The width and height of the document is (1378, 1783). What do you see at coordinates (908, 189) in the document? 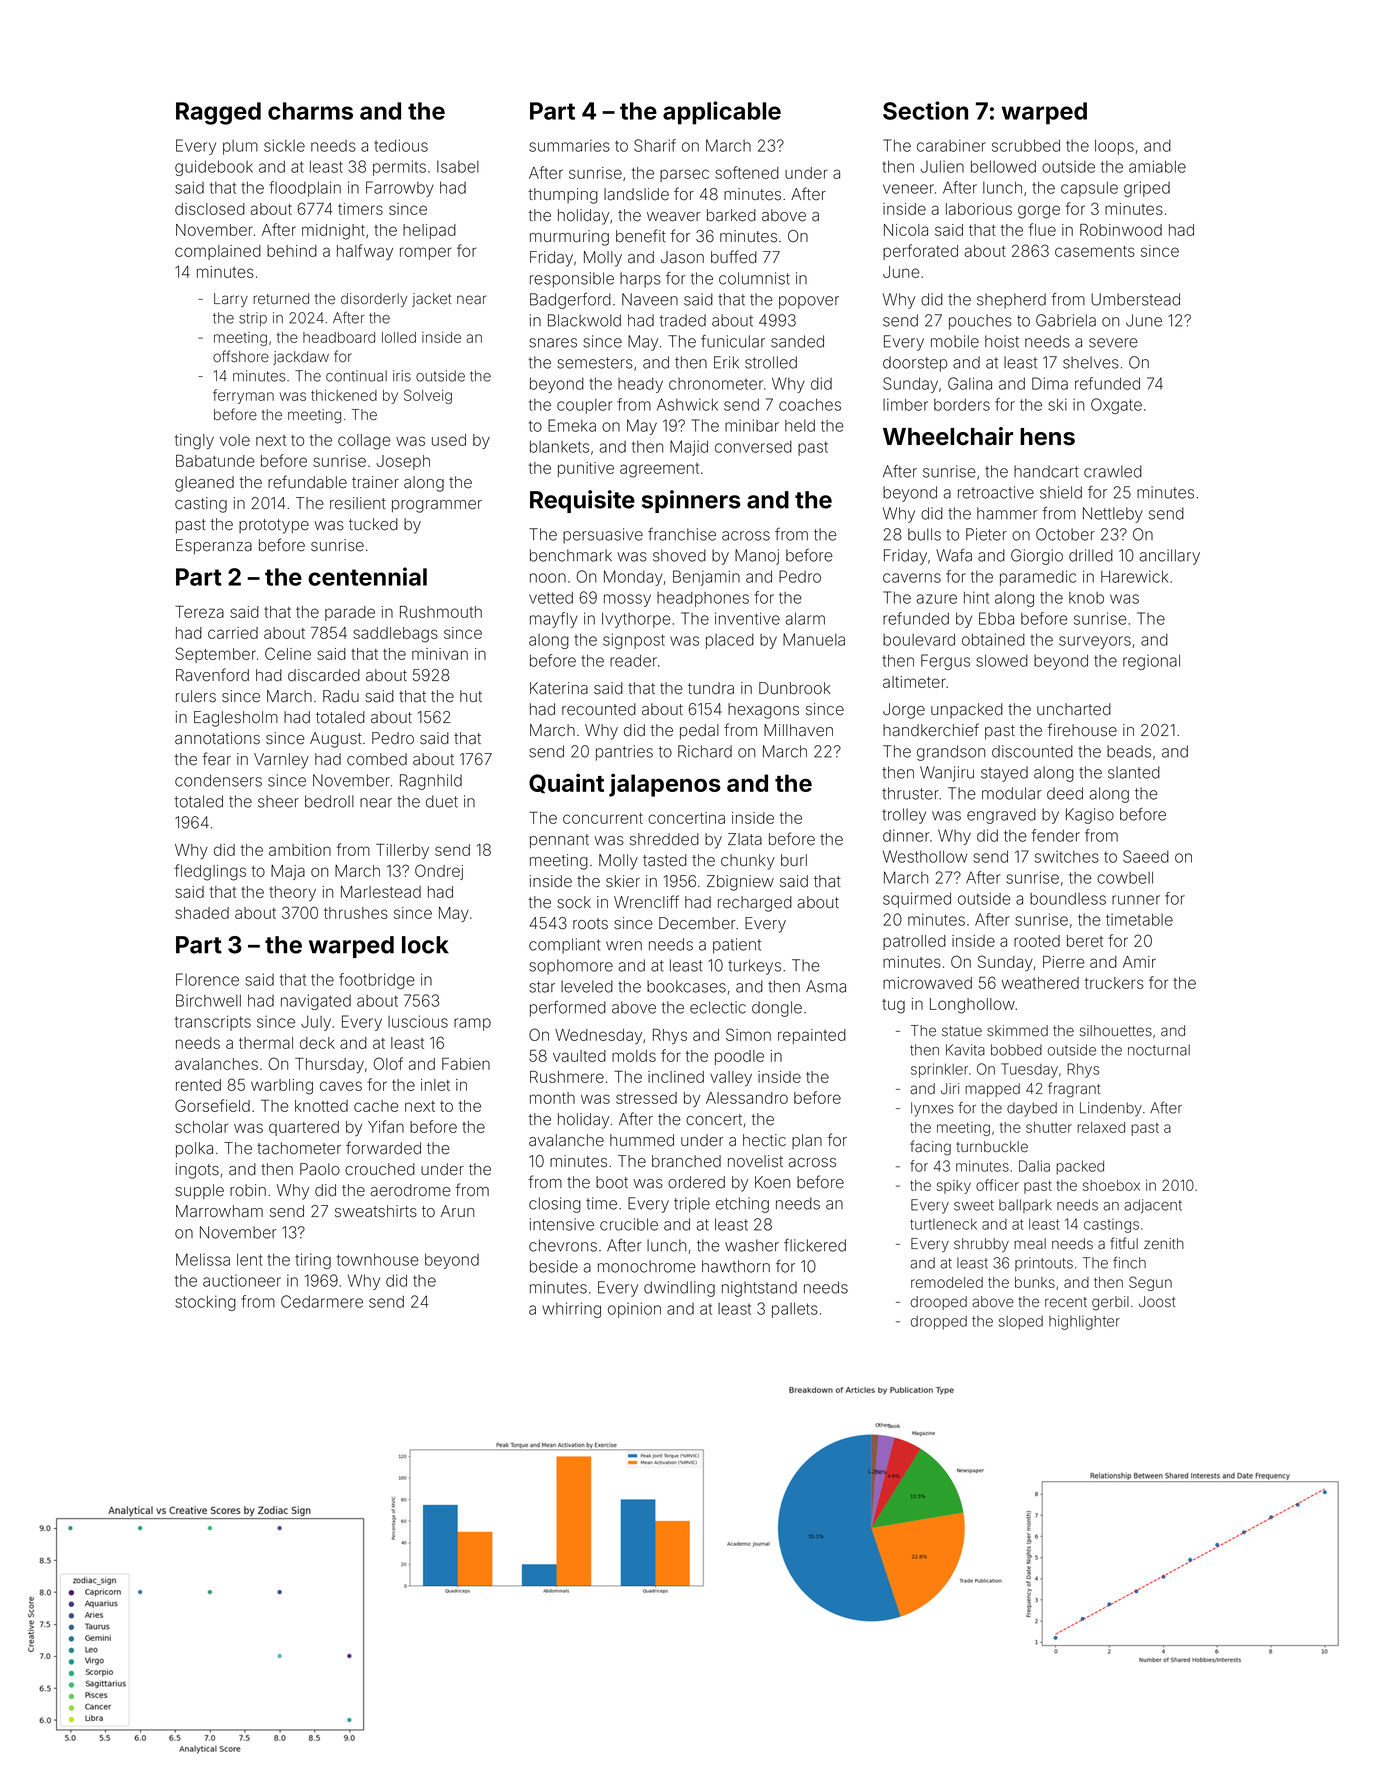
I see `veneer` at bounding box center [908, 189].
